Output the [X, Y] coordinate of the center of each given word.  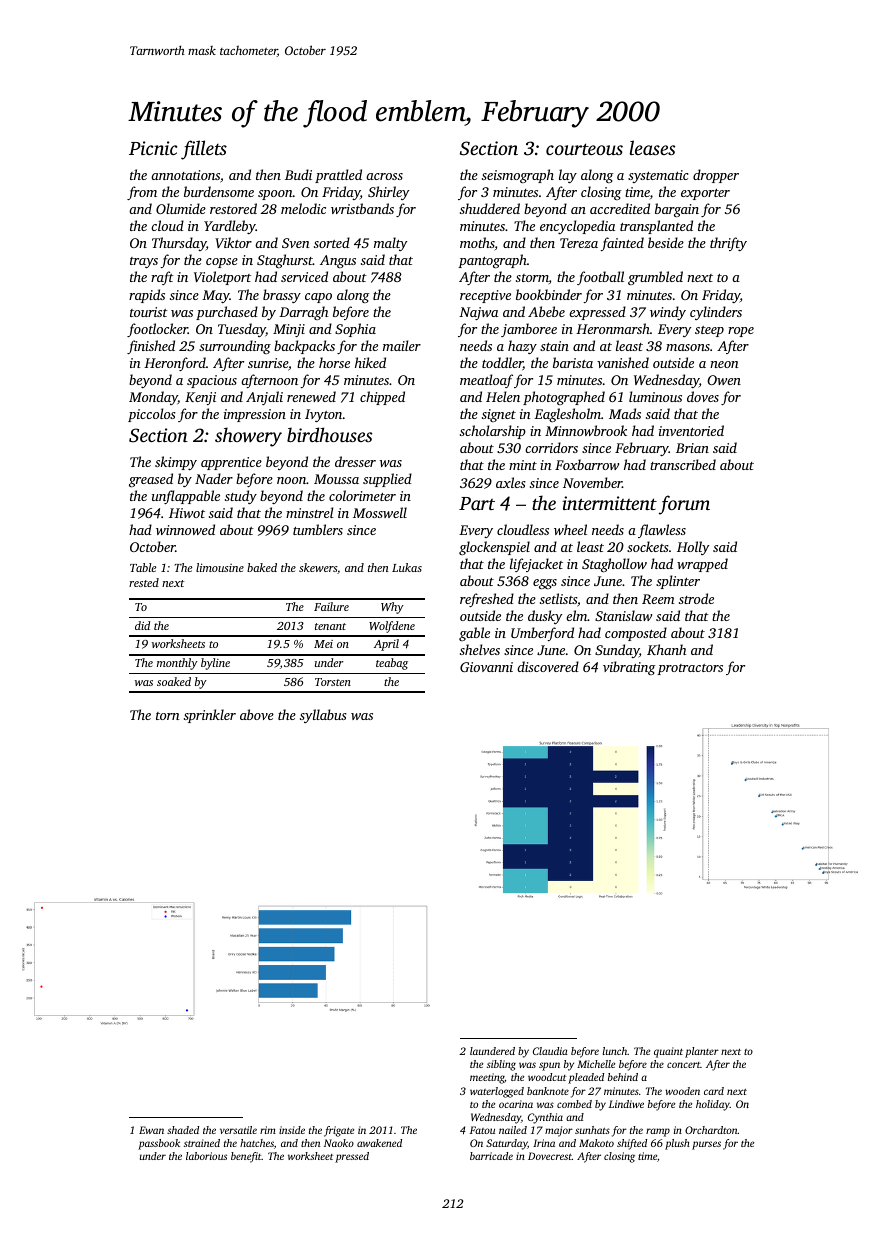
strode [696, 598]
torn [168, 716]
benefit [246, 1157]
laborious [206, 1156]
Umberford [542, 634]
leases [652, 147]
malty [390, 244]
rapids [147, 296]
